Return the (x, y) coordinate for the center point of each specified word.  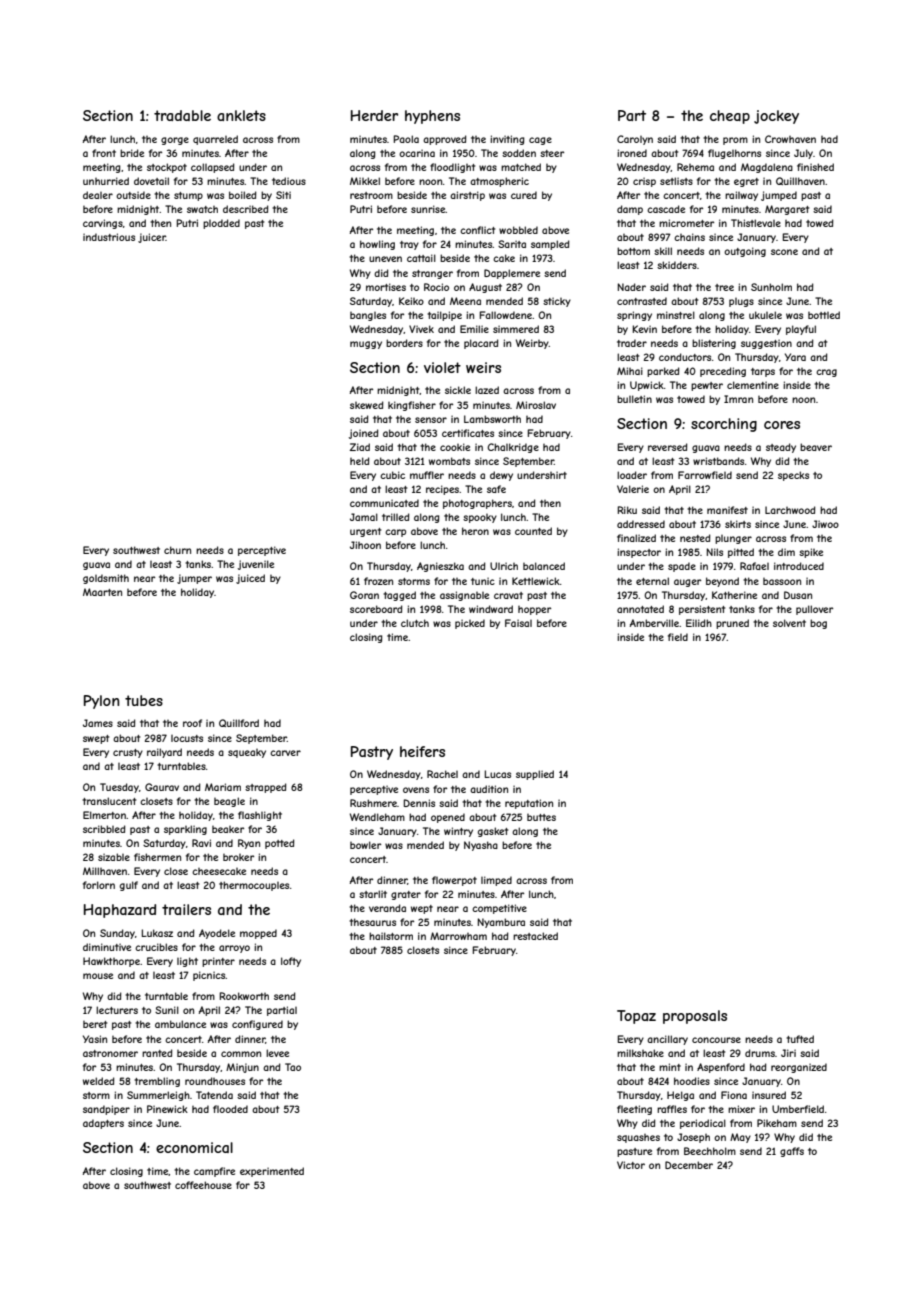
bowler (365, 845)
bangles (368, 316)
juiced (250, 579)
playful (801, 330)
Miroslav (536, 405)
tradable (182, 115)
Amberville (654, 623)
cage (540, 141)
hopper (534, 610)
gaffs (792, 1152)
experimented (272, 1172)
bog (818, 624)
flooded (230, 1109)
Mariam (223, 787)
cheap (730, 117)
